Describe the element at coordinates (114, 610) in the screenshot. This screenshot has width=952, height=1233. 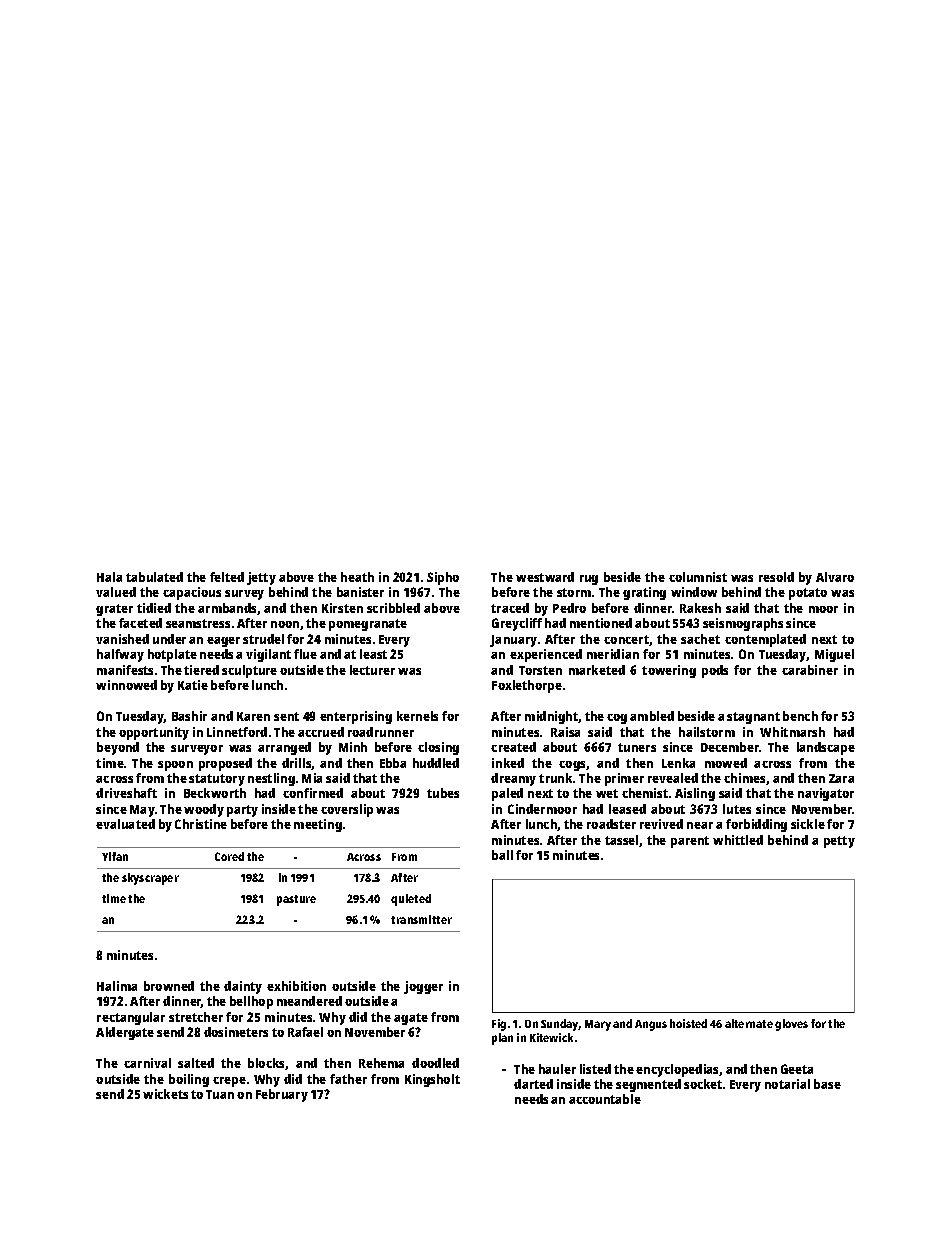
I see `grater` at that location.
